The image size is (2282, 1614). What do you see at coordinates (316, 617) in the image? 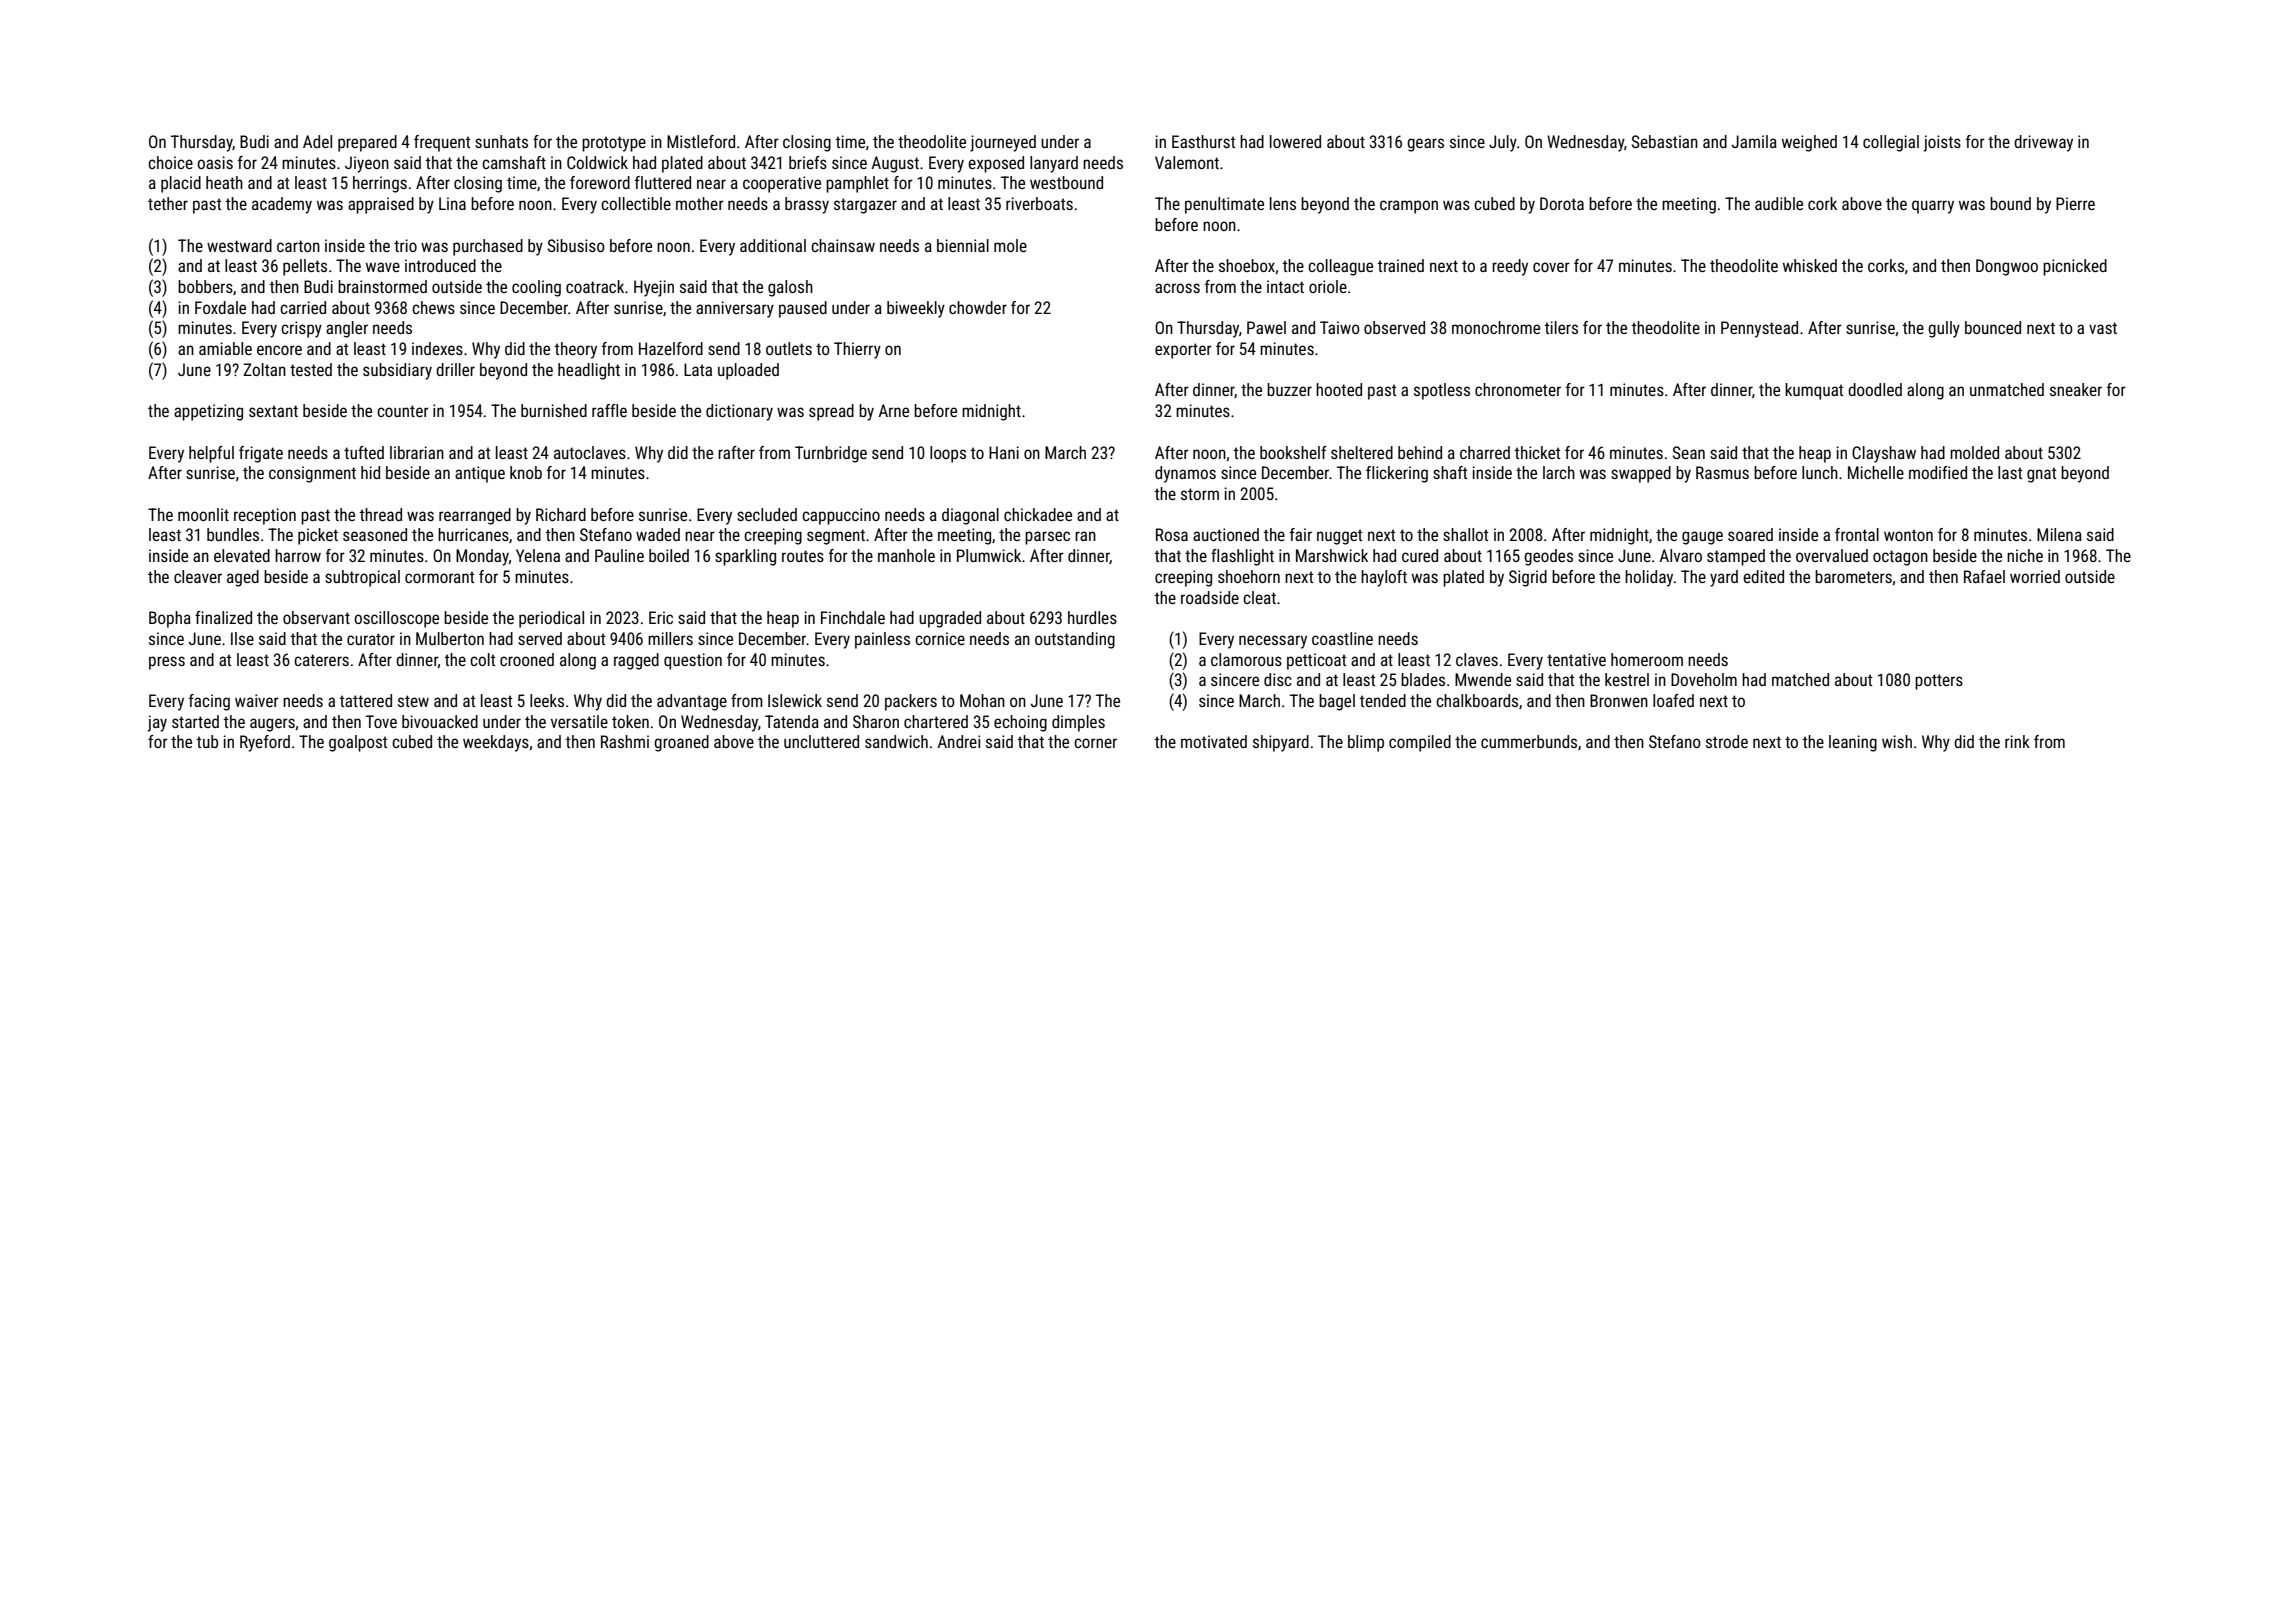
I see `observant` at bounding box center [316, 617].
